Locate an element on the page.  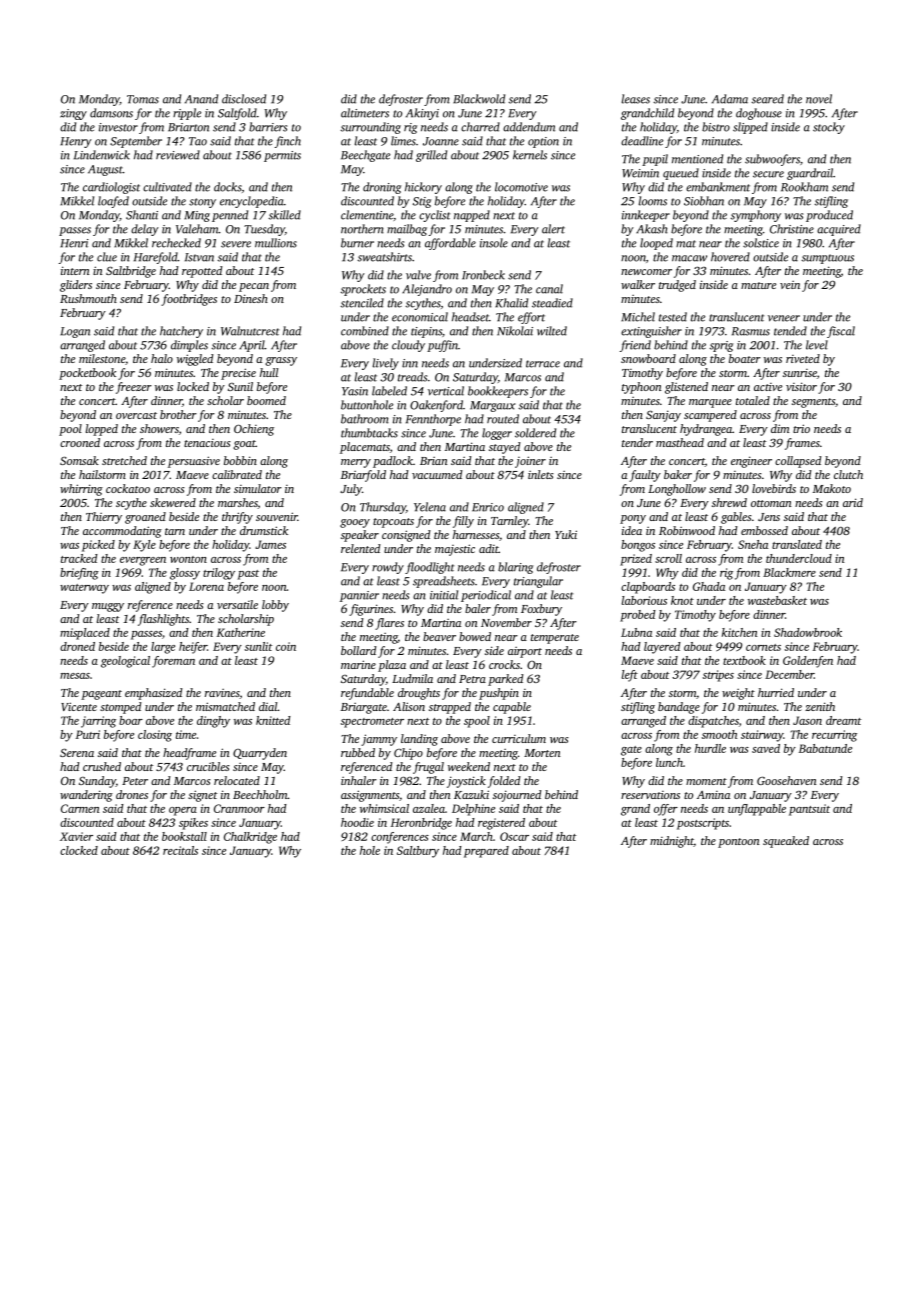
collapsed is located at coordinates (798, 462).
